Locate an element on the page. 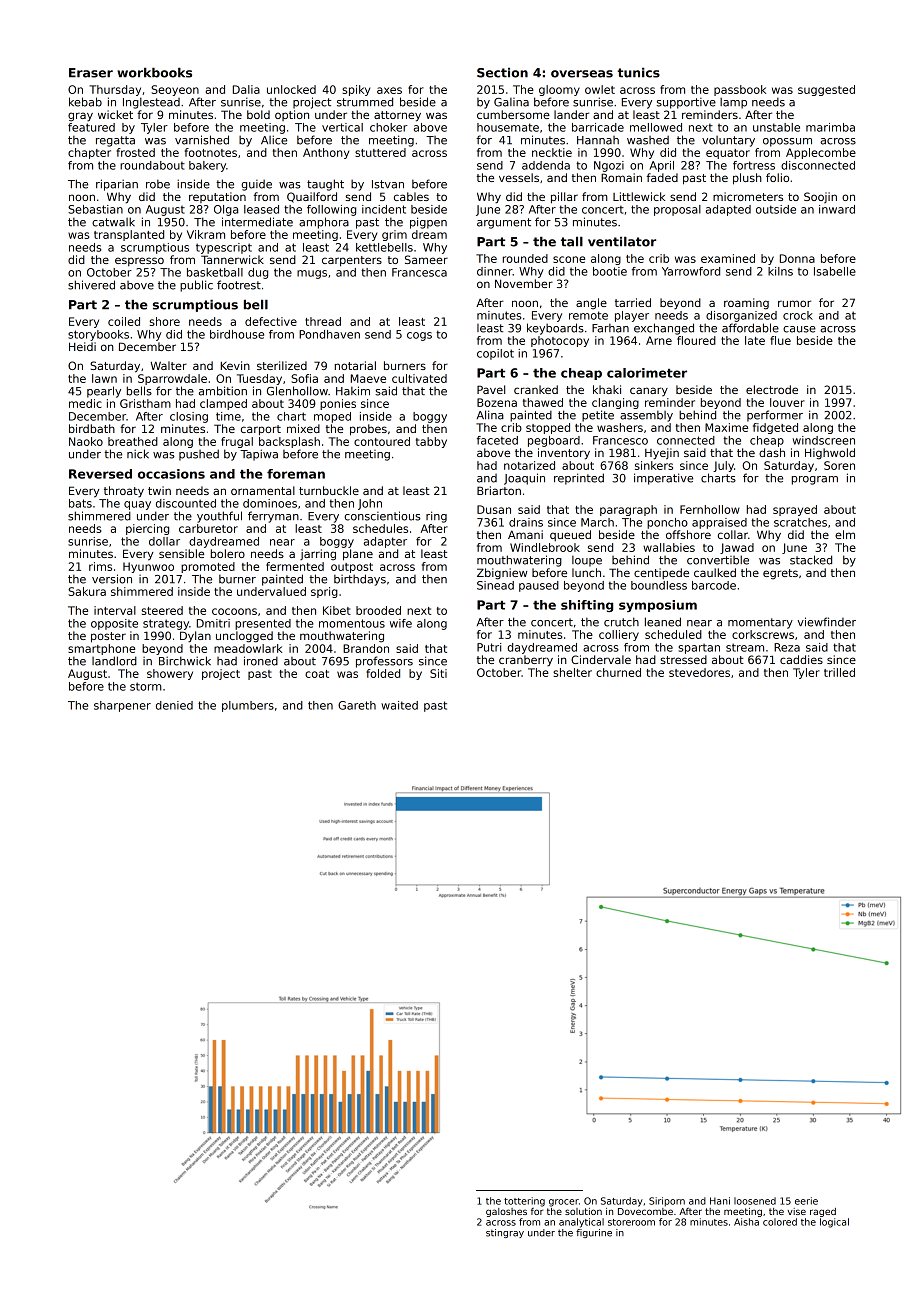  loosened is located at coordinates (755, 1201).
